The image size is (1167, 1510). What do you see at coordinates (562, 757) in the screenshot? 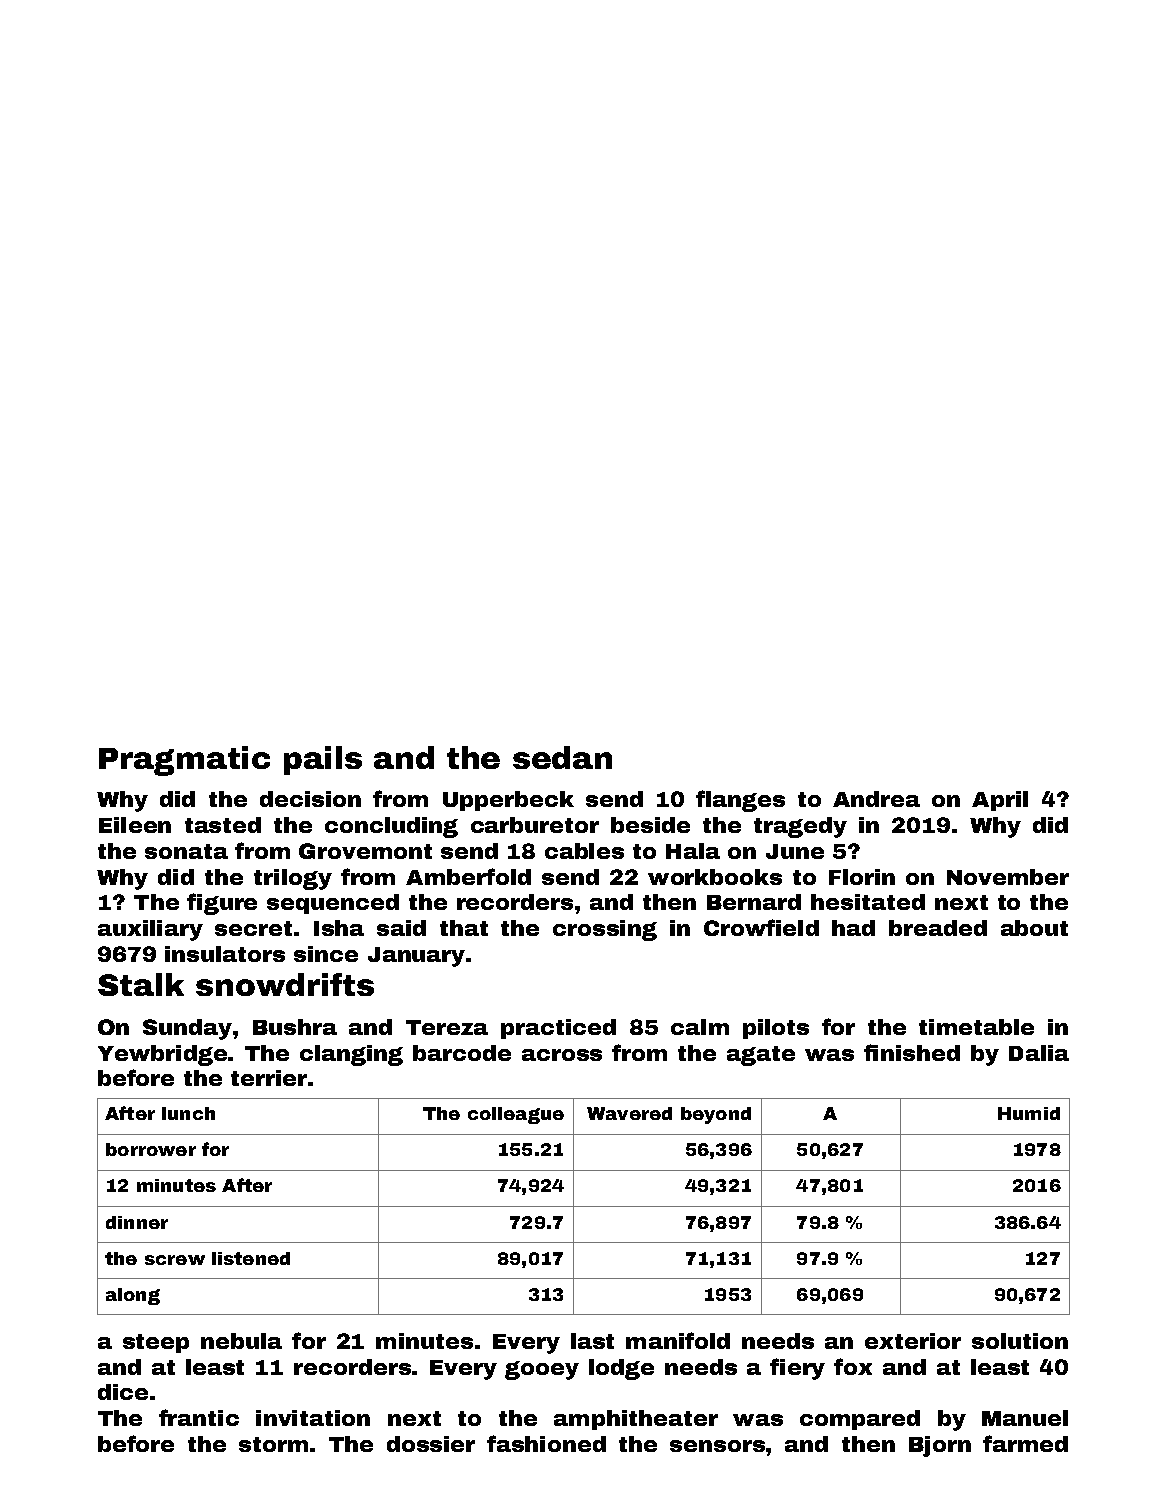
I see `sedan` at bounding box center [562, 757].
